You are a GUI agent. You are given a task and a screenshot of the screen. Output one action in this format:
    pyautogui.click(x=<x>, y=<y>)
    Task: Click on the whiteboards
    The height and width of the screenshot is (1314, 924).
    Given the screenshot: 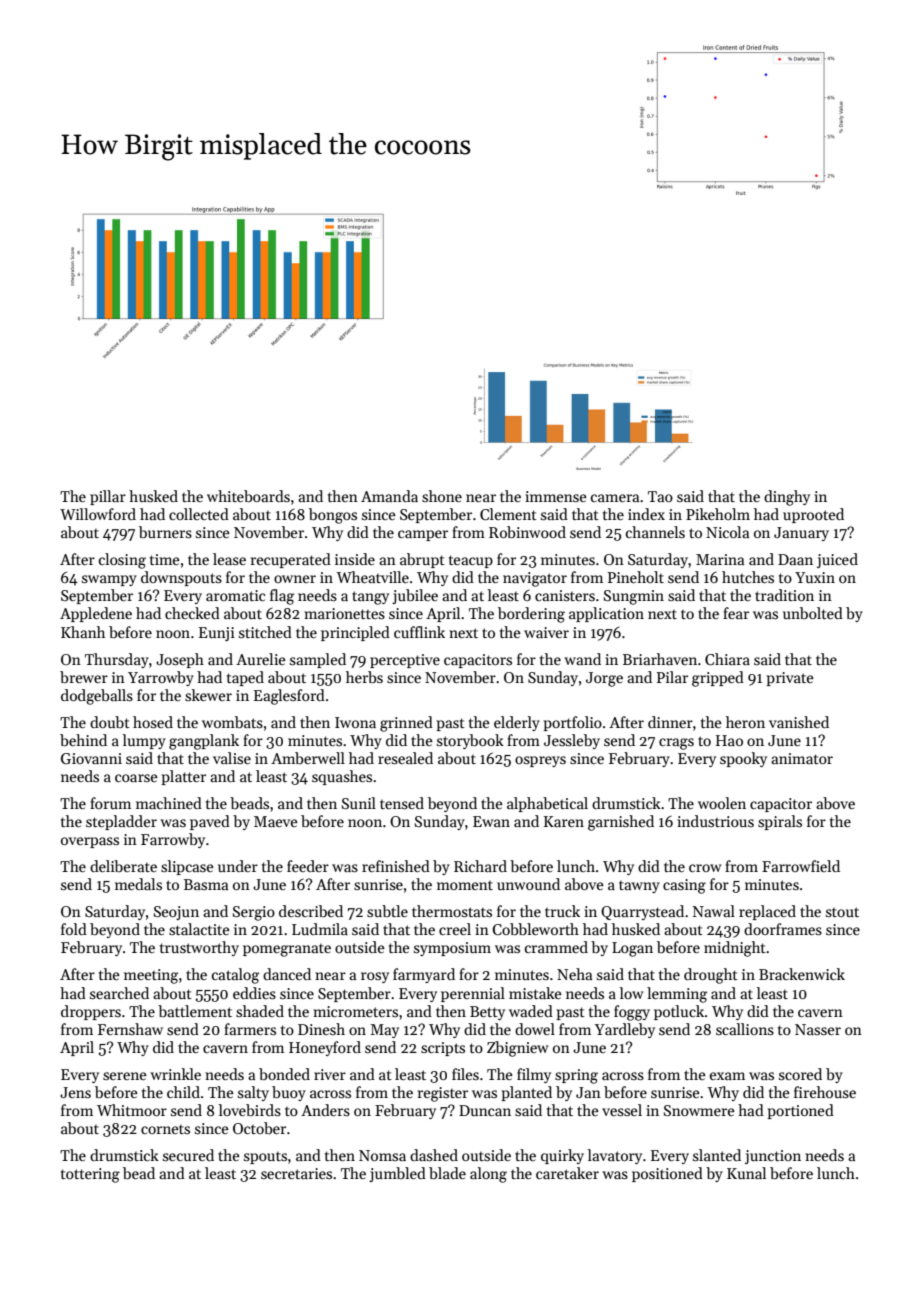 What is the action you would take?
    pyautogui.click(x=248, y=496)
